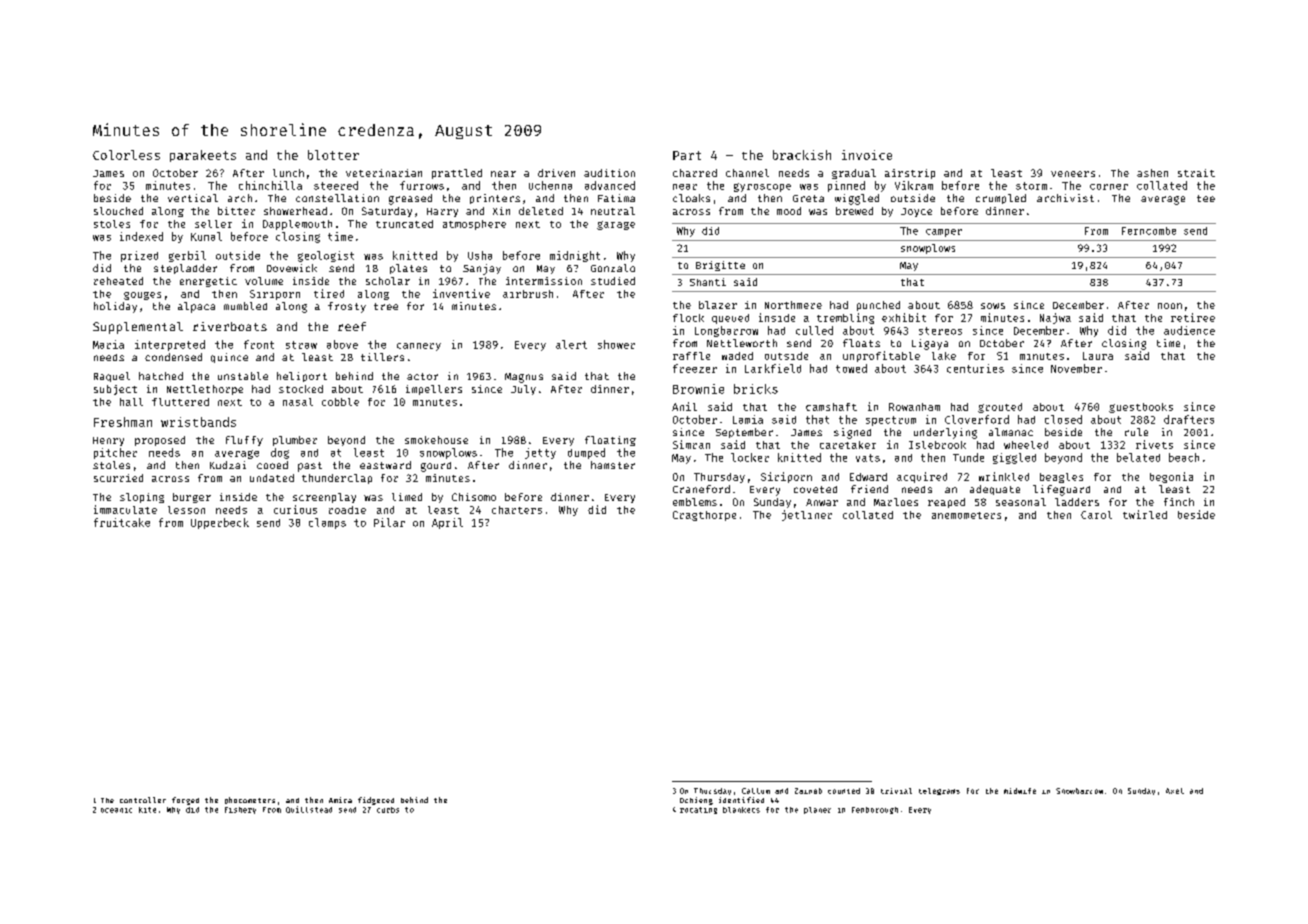 Image resolution: width=1308 pixels, height=924 pixels. Describe the element at coordinates (944, 356) in the screenshot. I see `lake` at that location.
